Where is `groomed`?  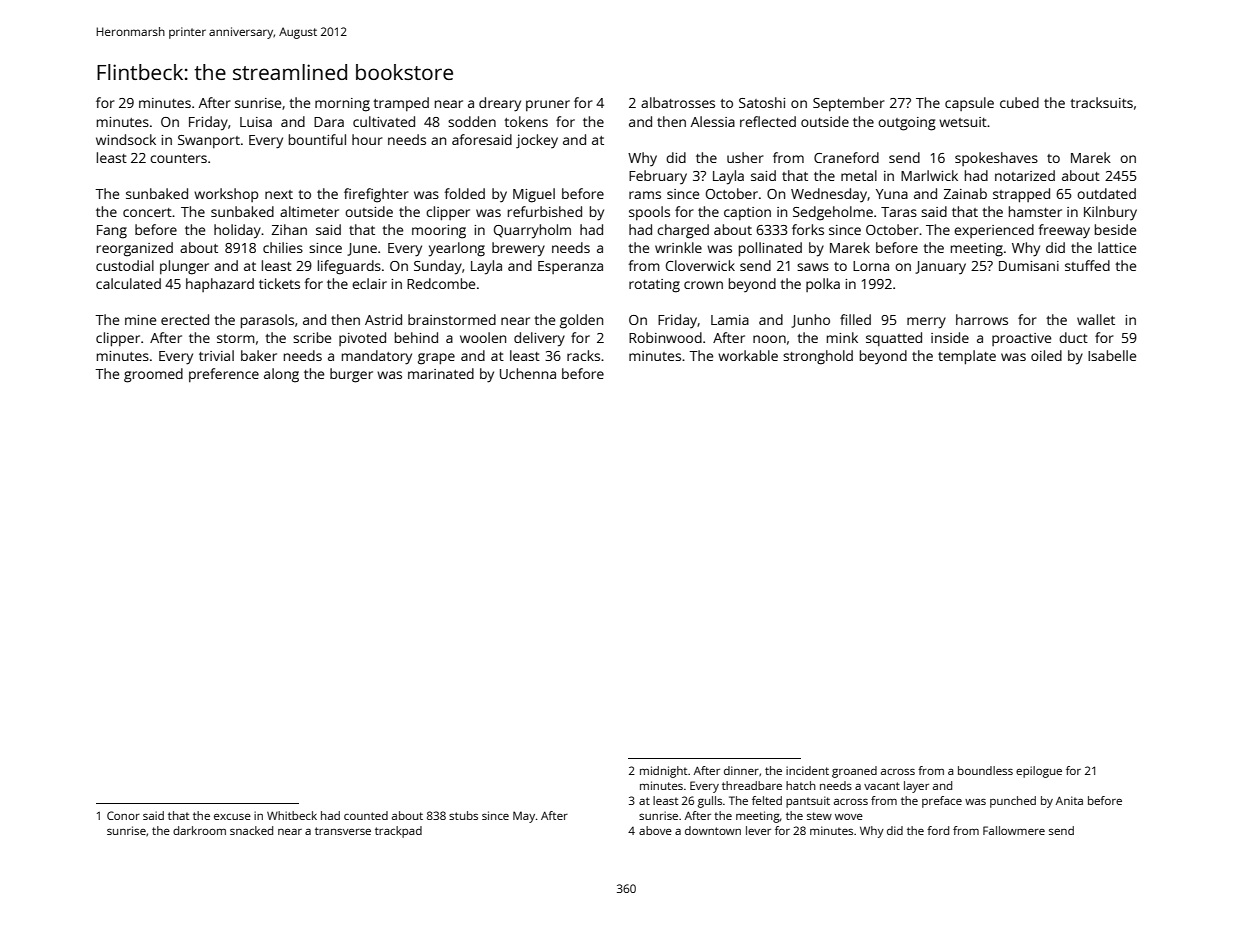 groomed is located at coordinates (153, 375).
